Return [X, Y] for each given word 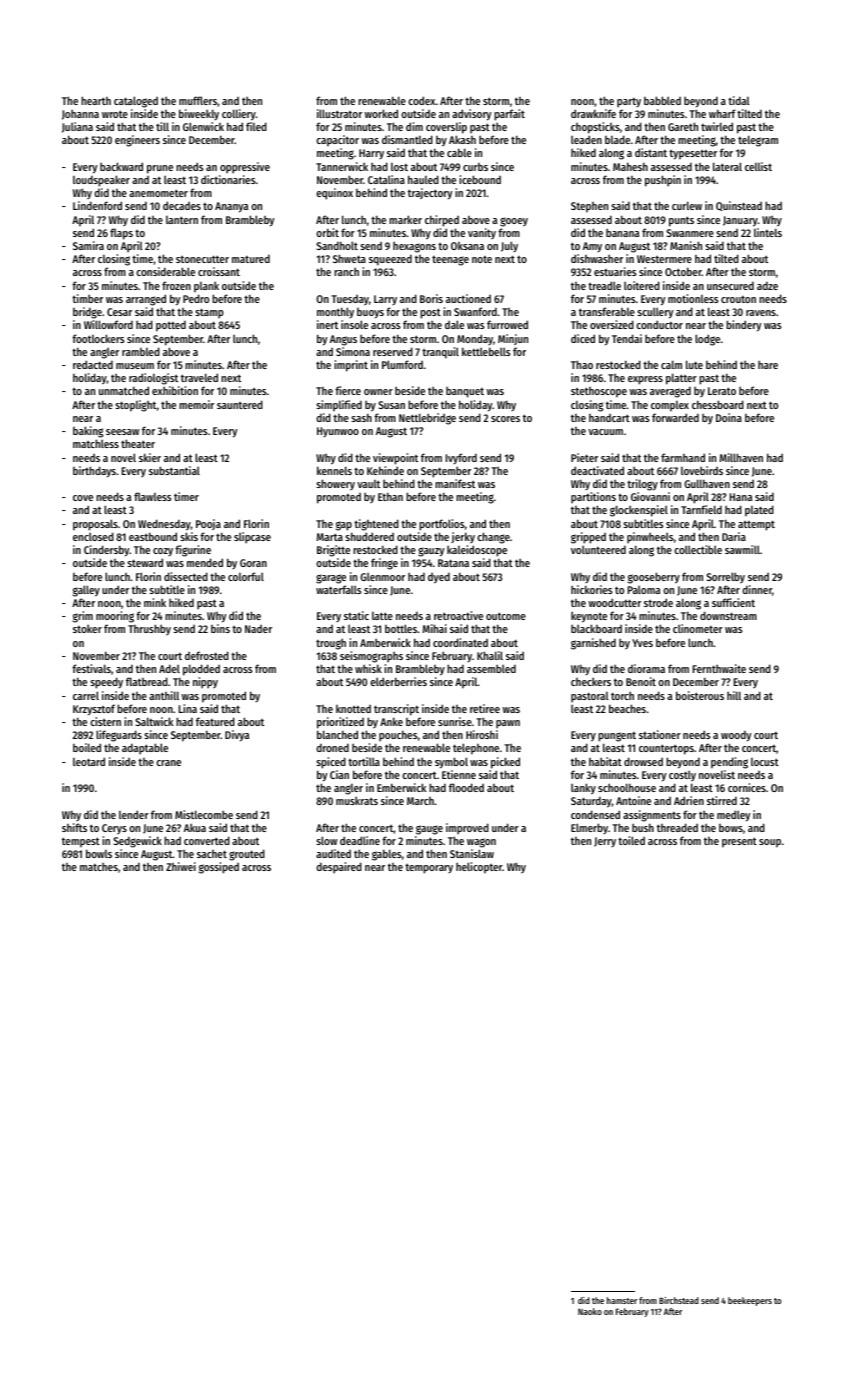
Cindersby [106, 551]
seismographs [371, 657]
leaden [586, 139]
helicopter [479, 868]
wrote [115, 114]
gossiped [219, 868]
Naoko [590, 1311]
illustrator [339, 113]
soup [770, 843]
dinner [757, 589]
